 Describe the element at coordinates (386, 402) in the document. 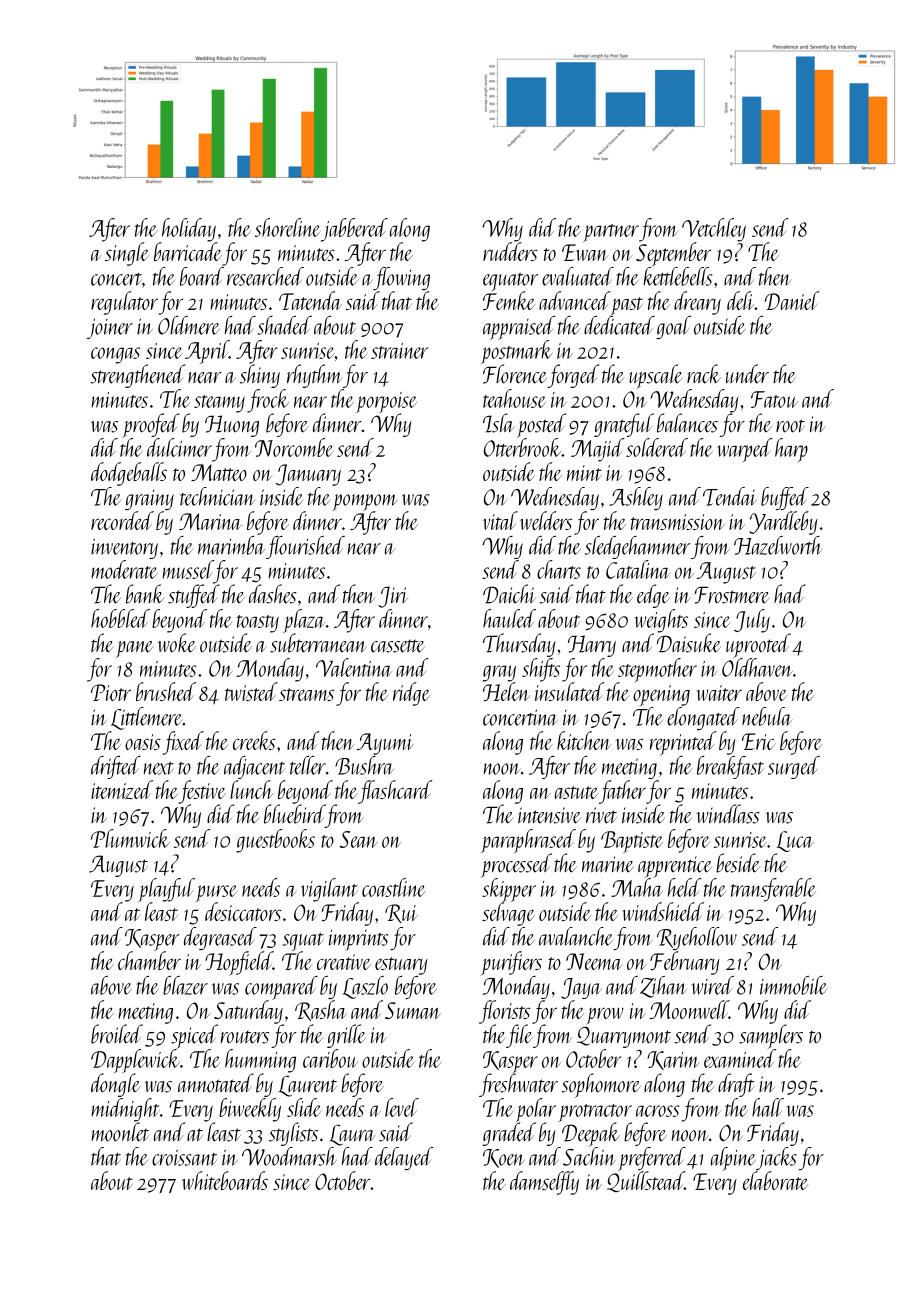

I see `porpoise` at that location.
